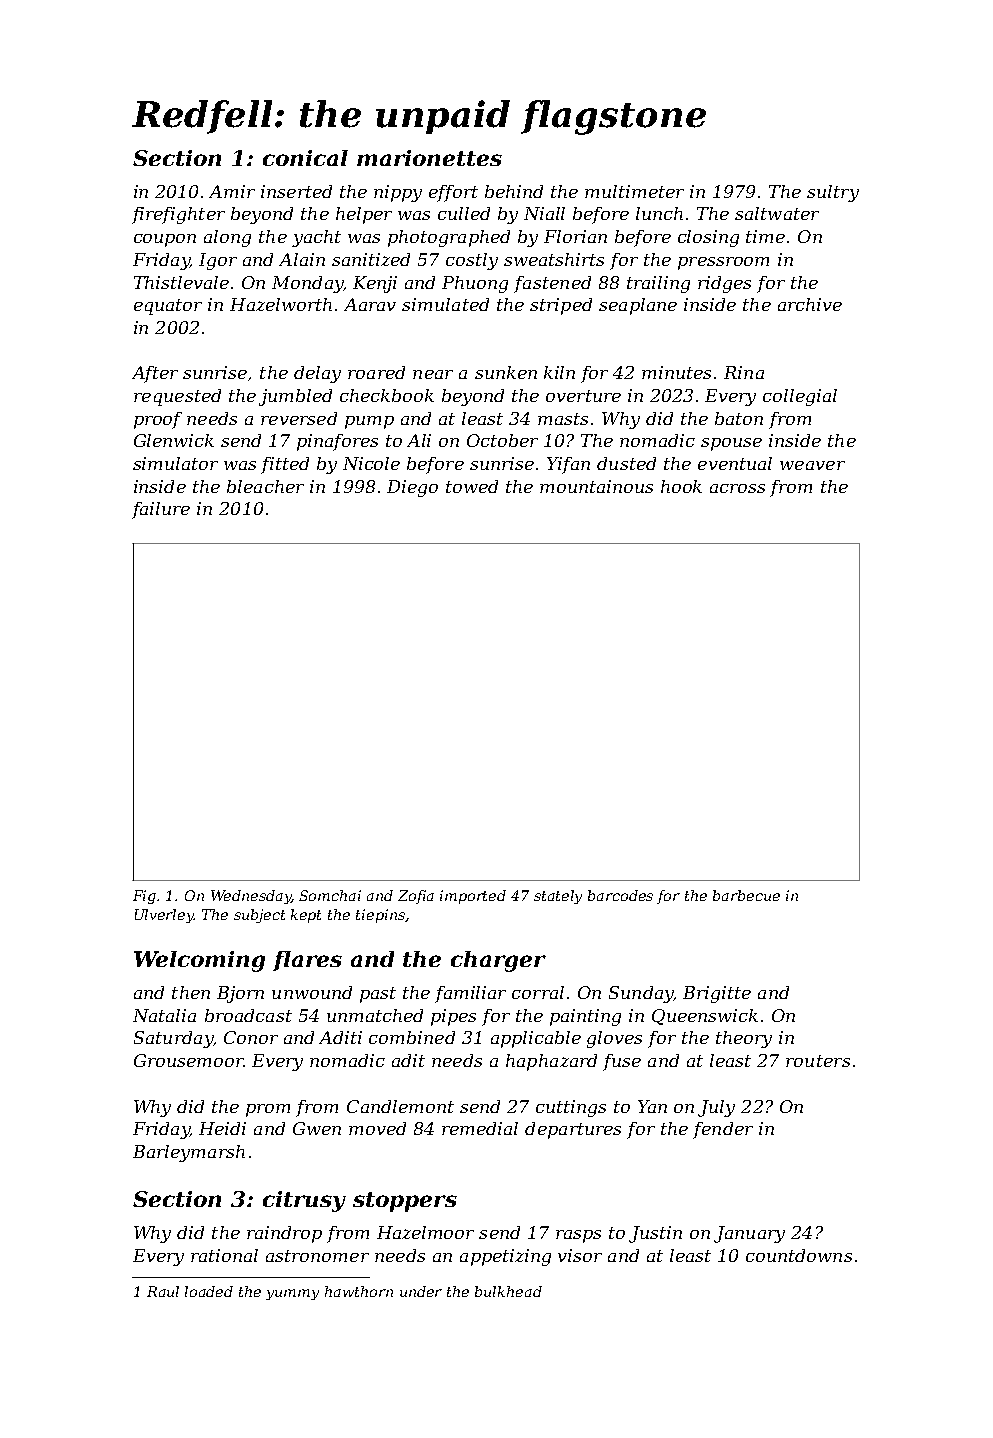 The image size is (993, 1438). I want to click on archive, so click(810, 304).
